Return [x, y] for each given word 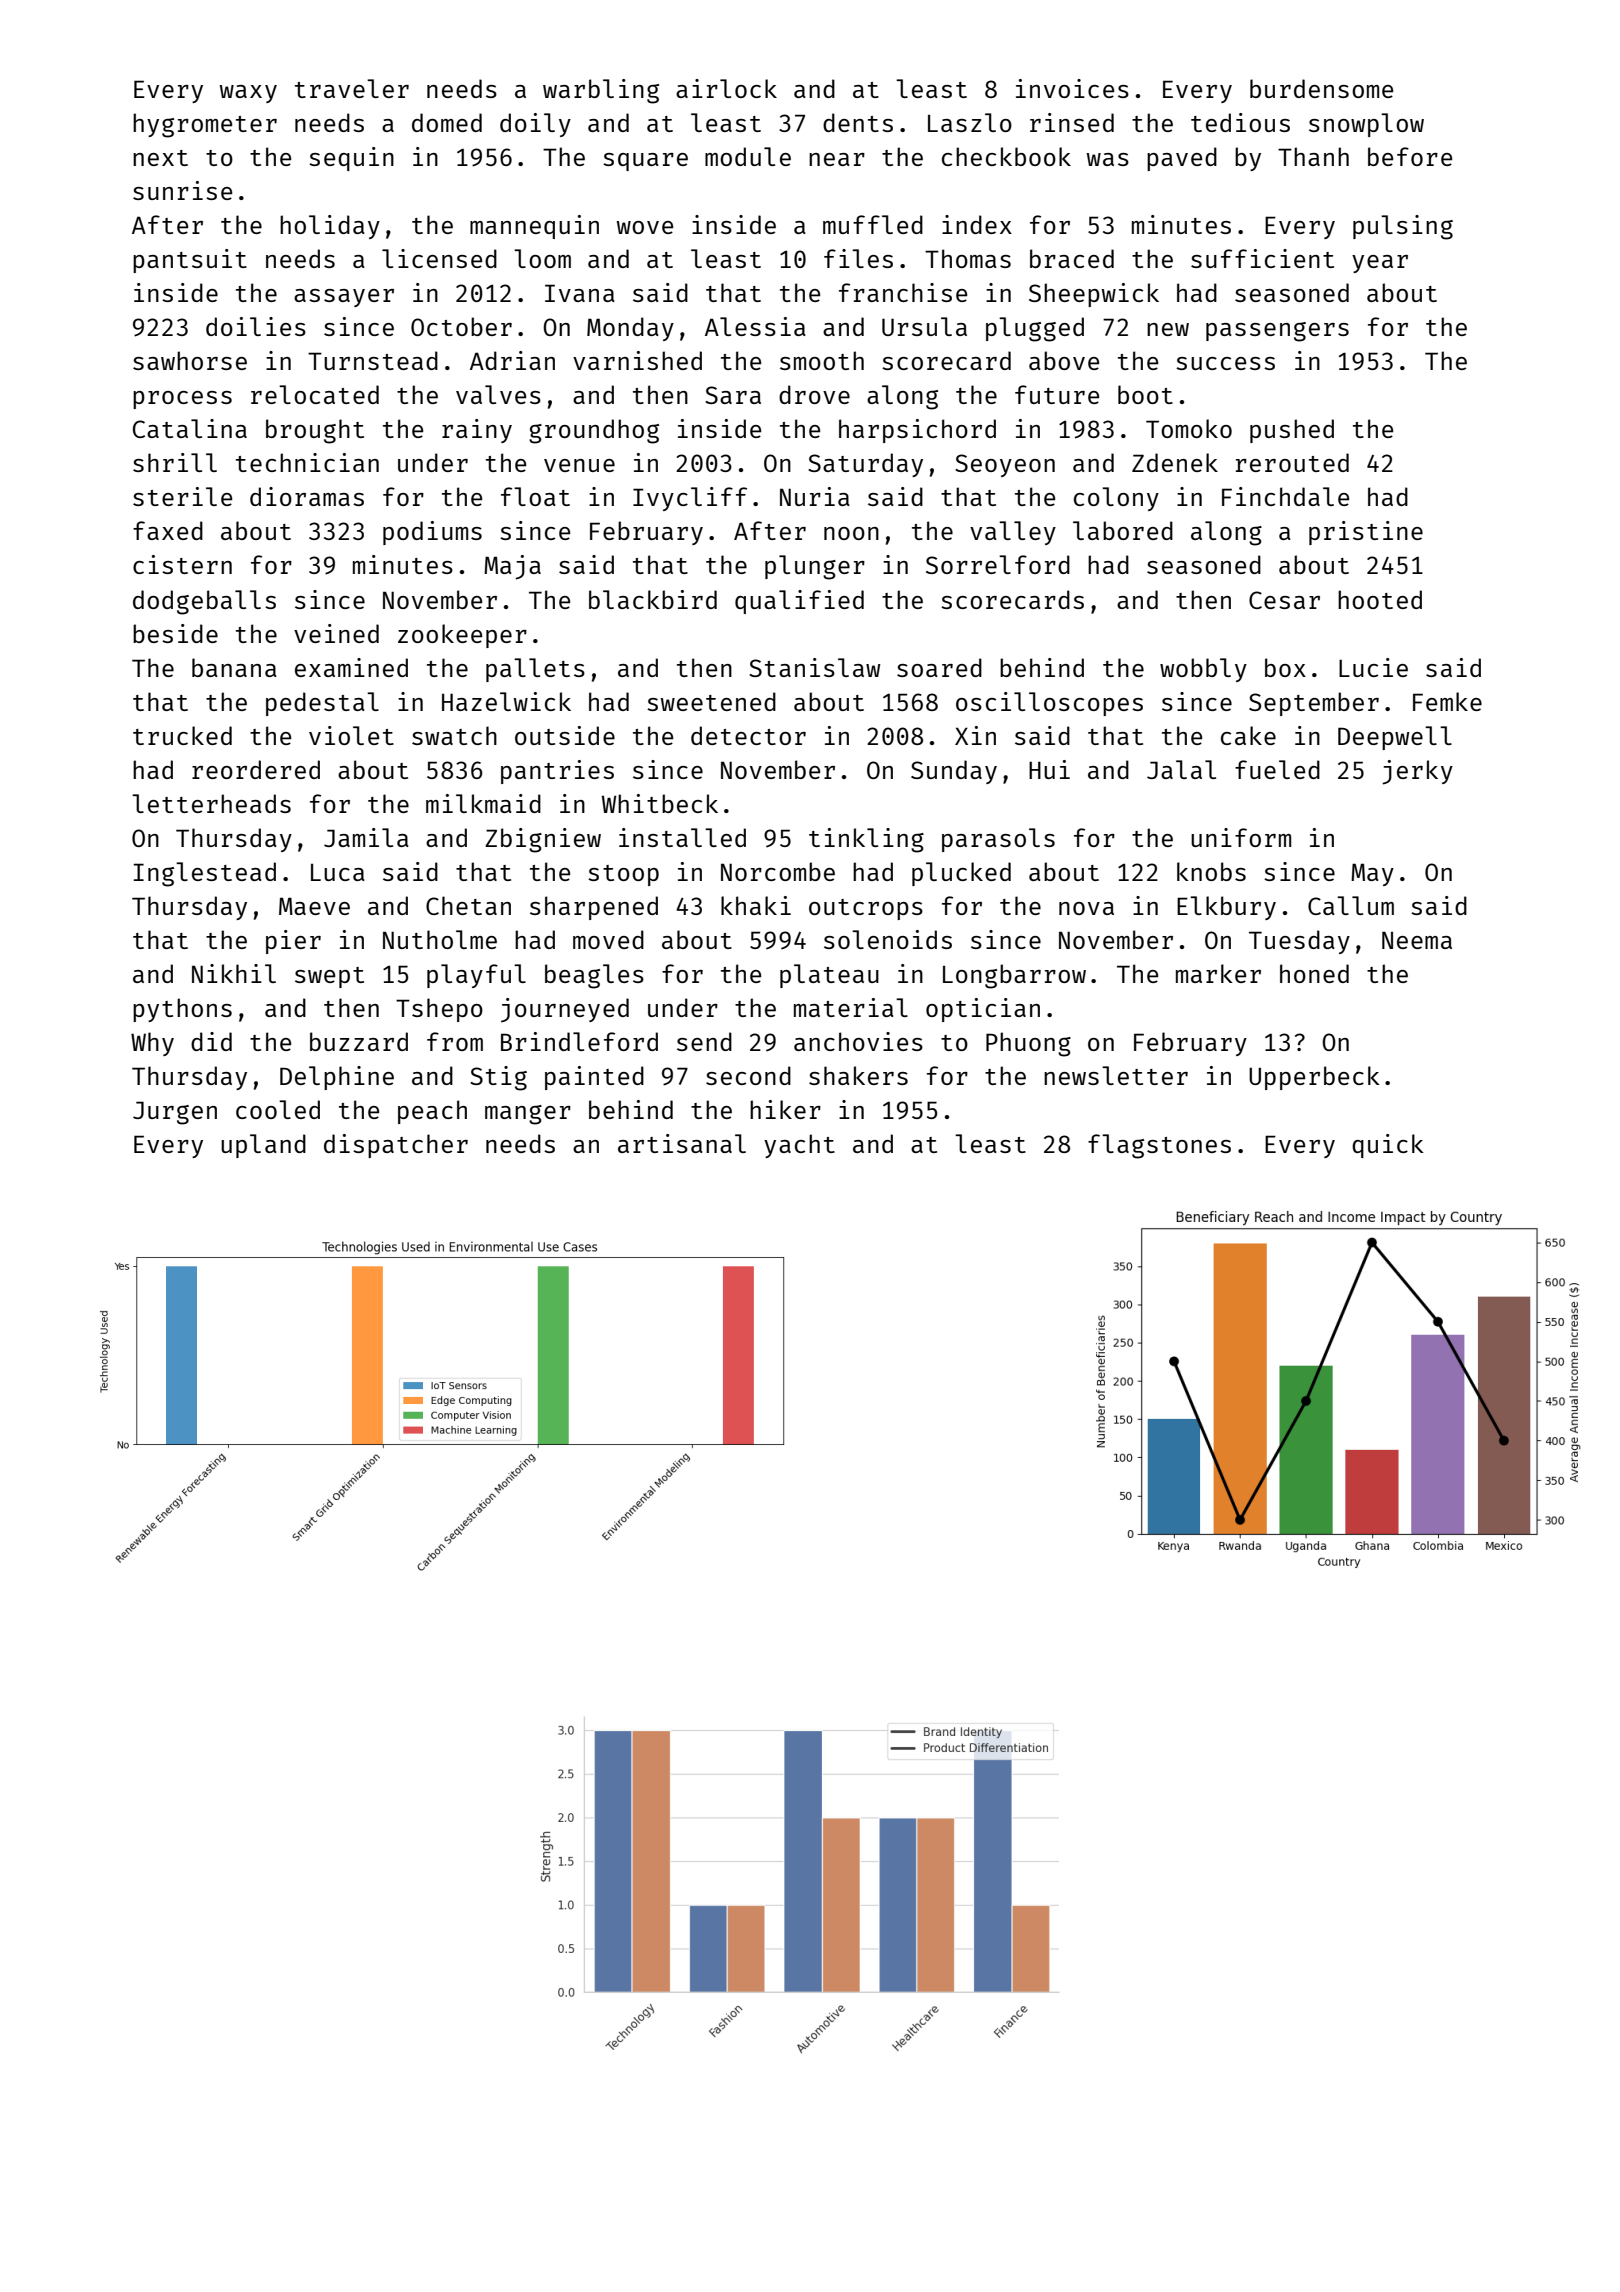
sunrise [182, 190]
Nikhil [234, 973]
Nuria [815, 496]
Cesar [1284, 600]
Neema [1417, 940]
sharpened [594, 908]
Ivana [580, 293]
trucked [182, 735]
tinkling [866, 840]
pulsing [1403, 227]
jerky [1417, 772]
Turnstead [373, 360]
